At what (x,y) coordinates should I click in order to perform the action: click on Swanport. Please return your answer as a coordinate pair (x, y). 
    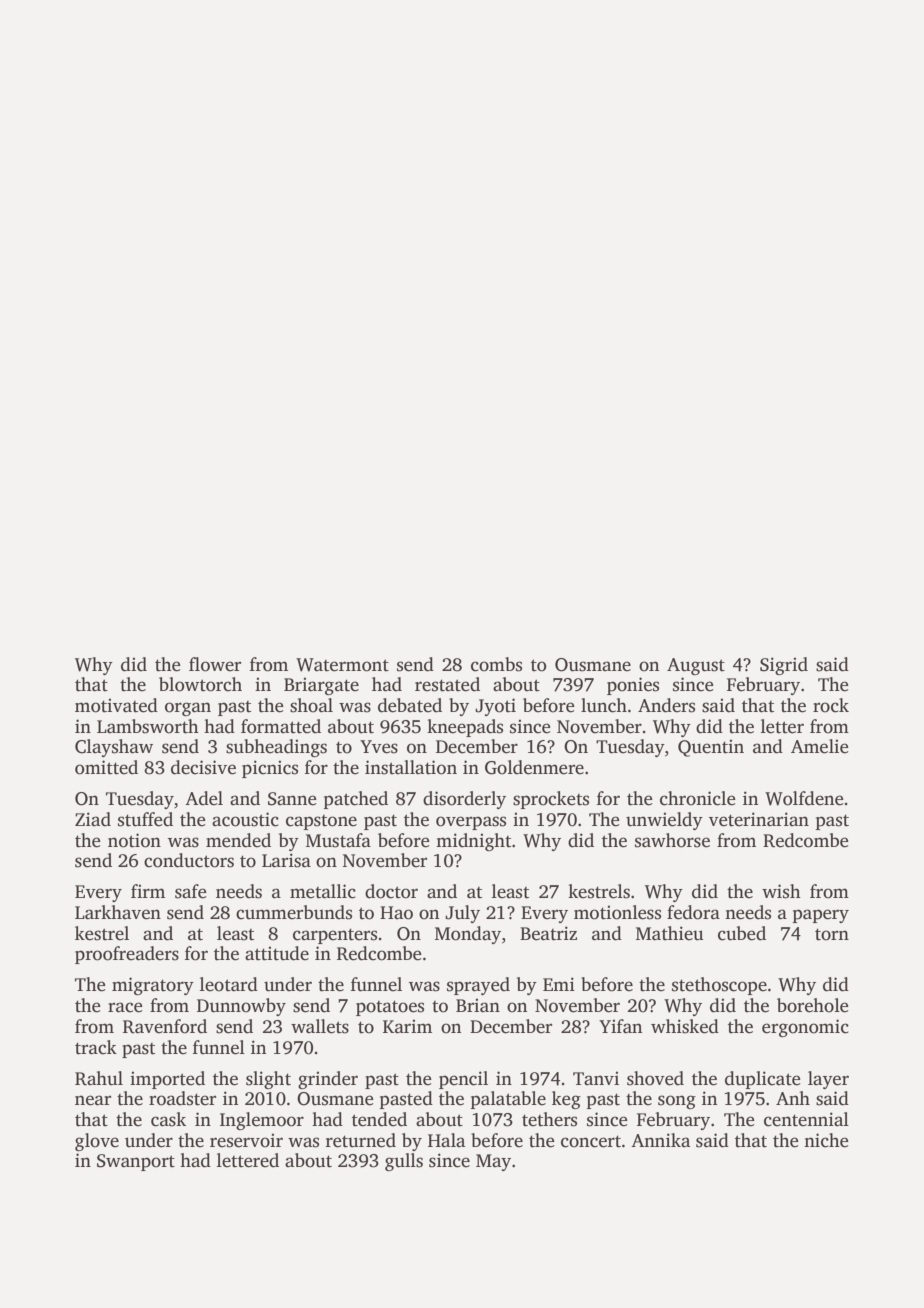
    Looking at the image, I should click on (136, 1162).
